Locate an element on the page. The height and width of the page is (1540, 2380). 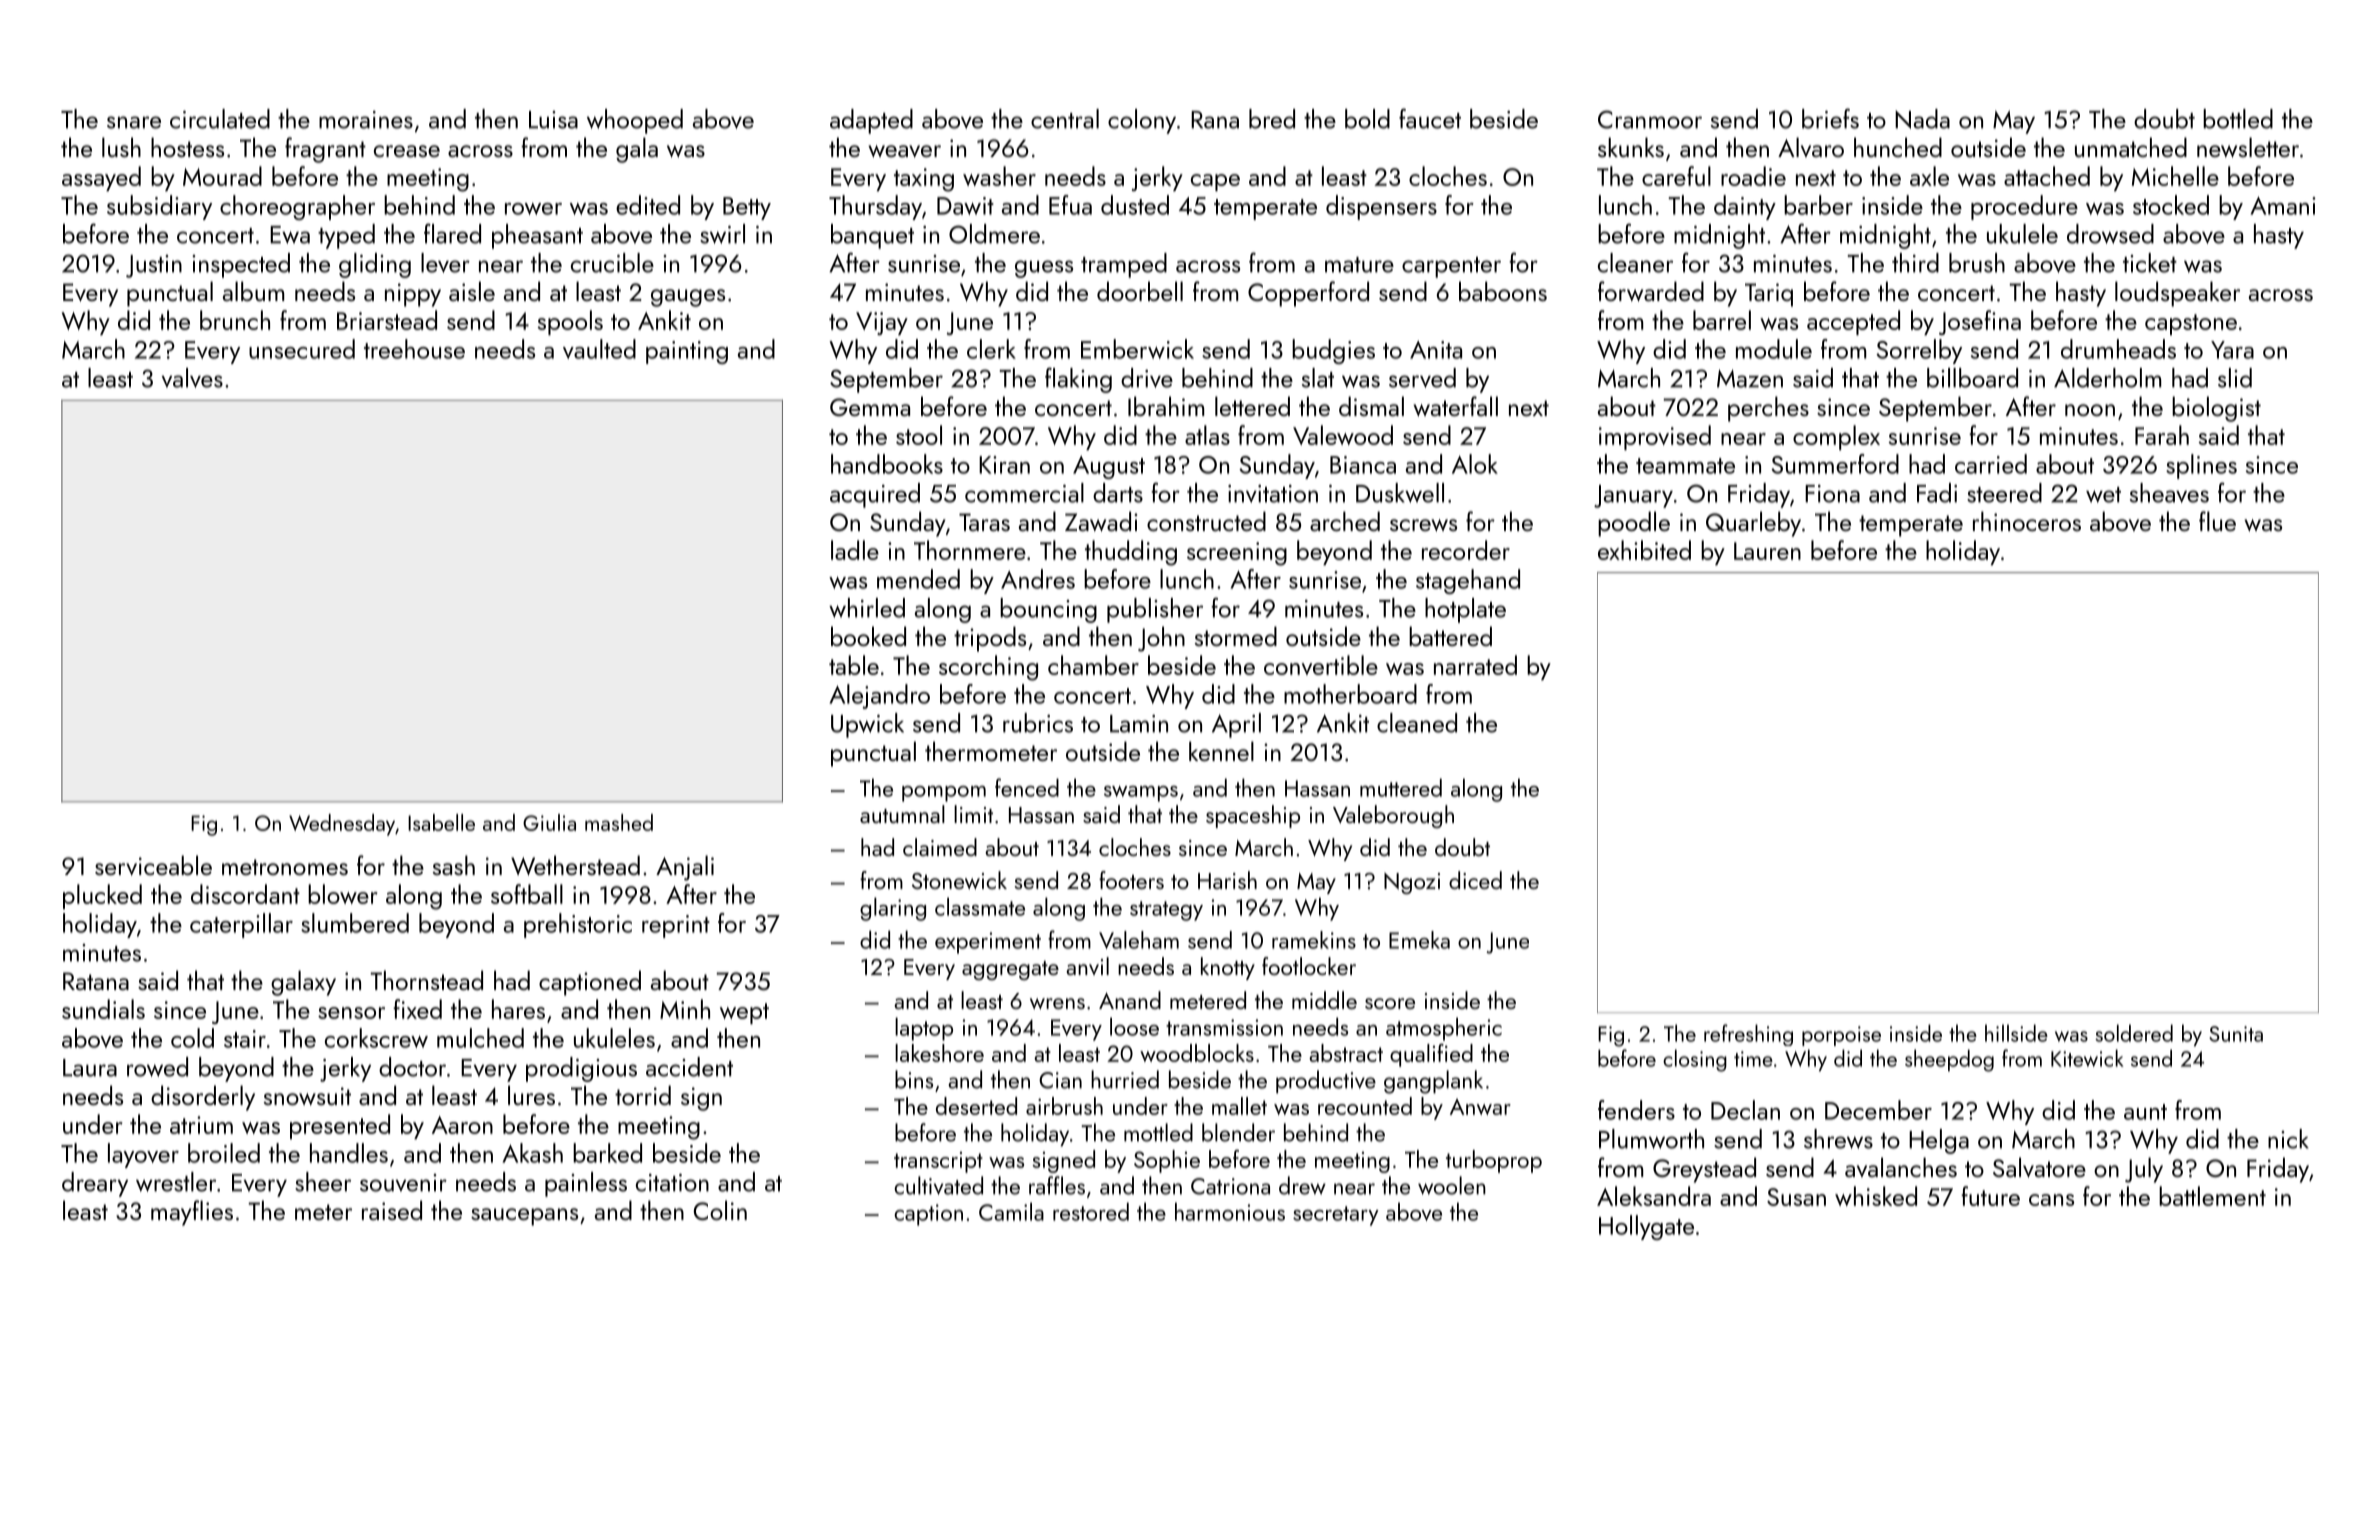
Sunita is located at coordinates (2236, 1034).
